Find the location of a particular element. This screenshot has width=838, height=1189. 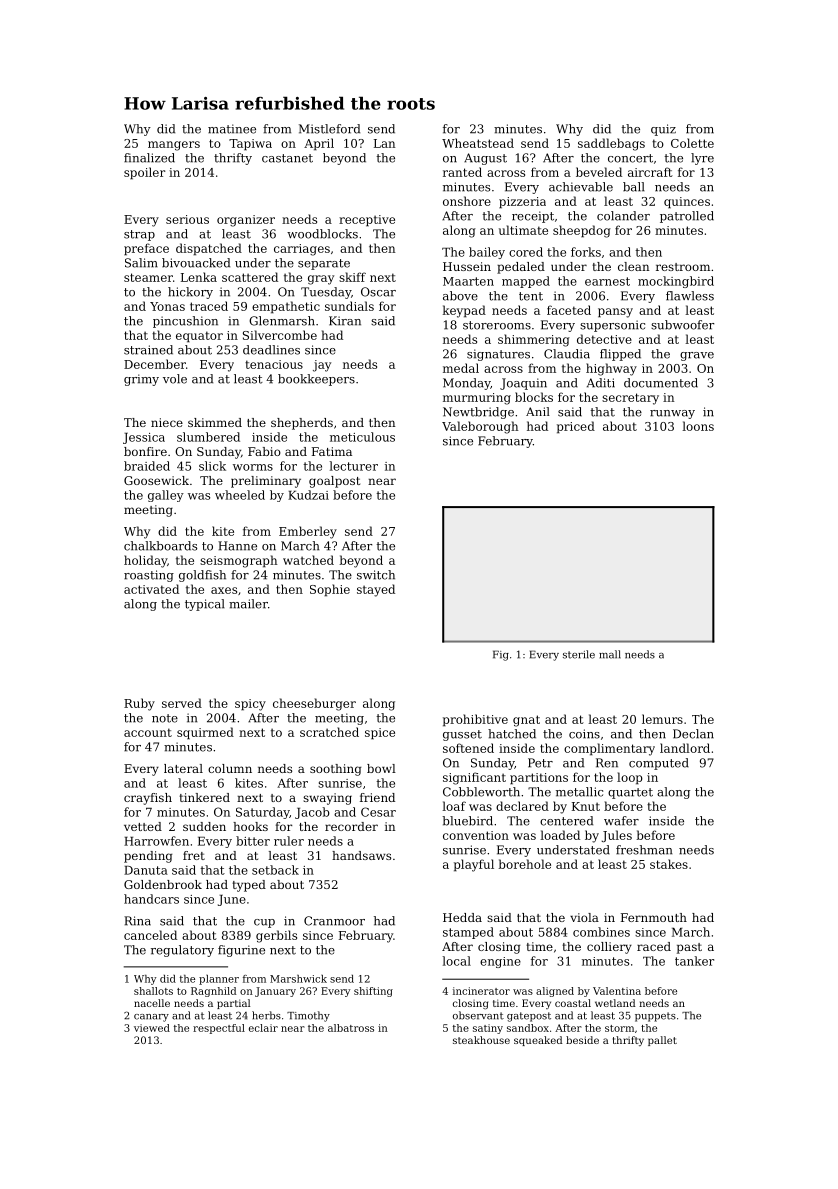

braided is located at coordinates (147, 466).
